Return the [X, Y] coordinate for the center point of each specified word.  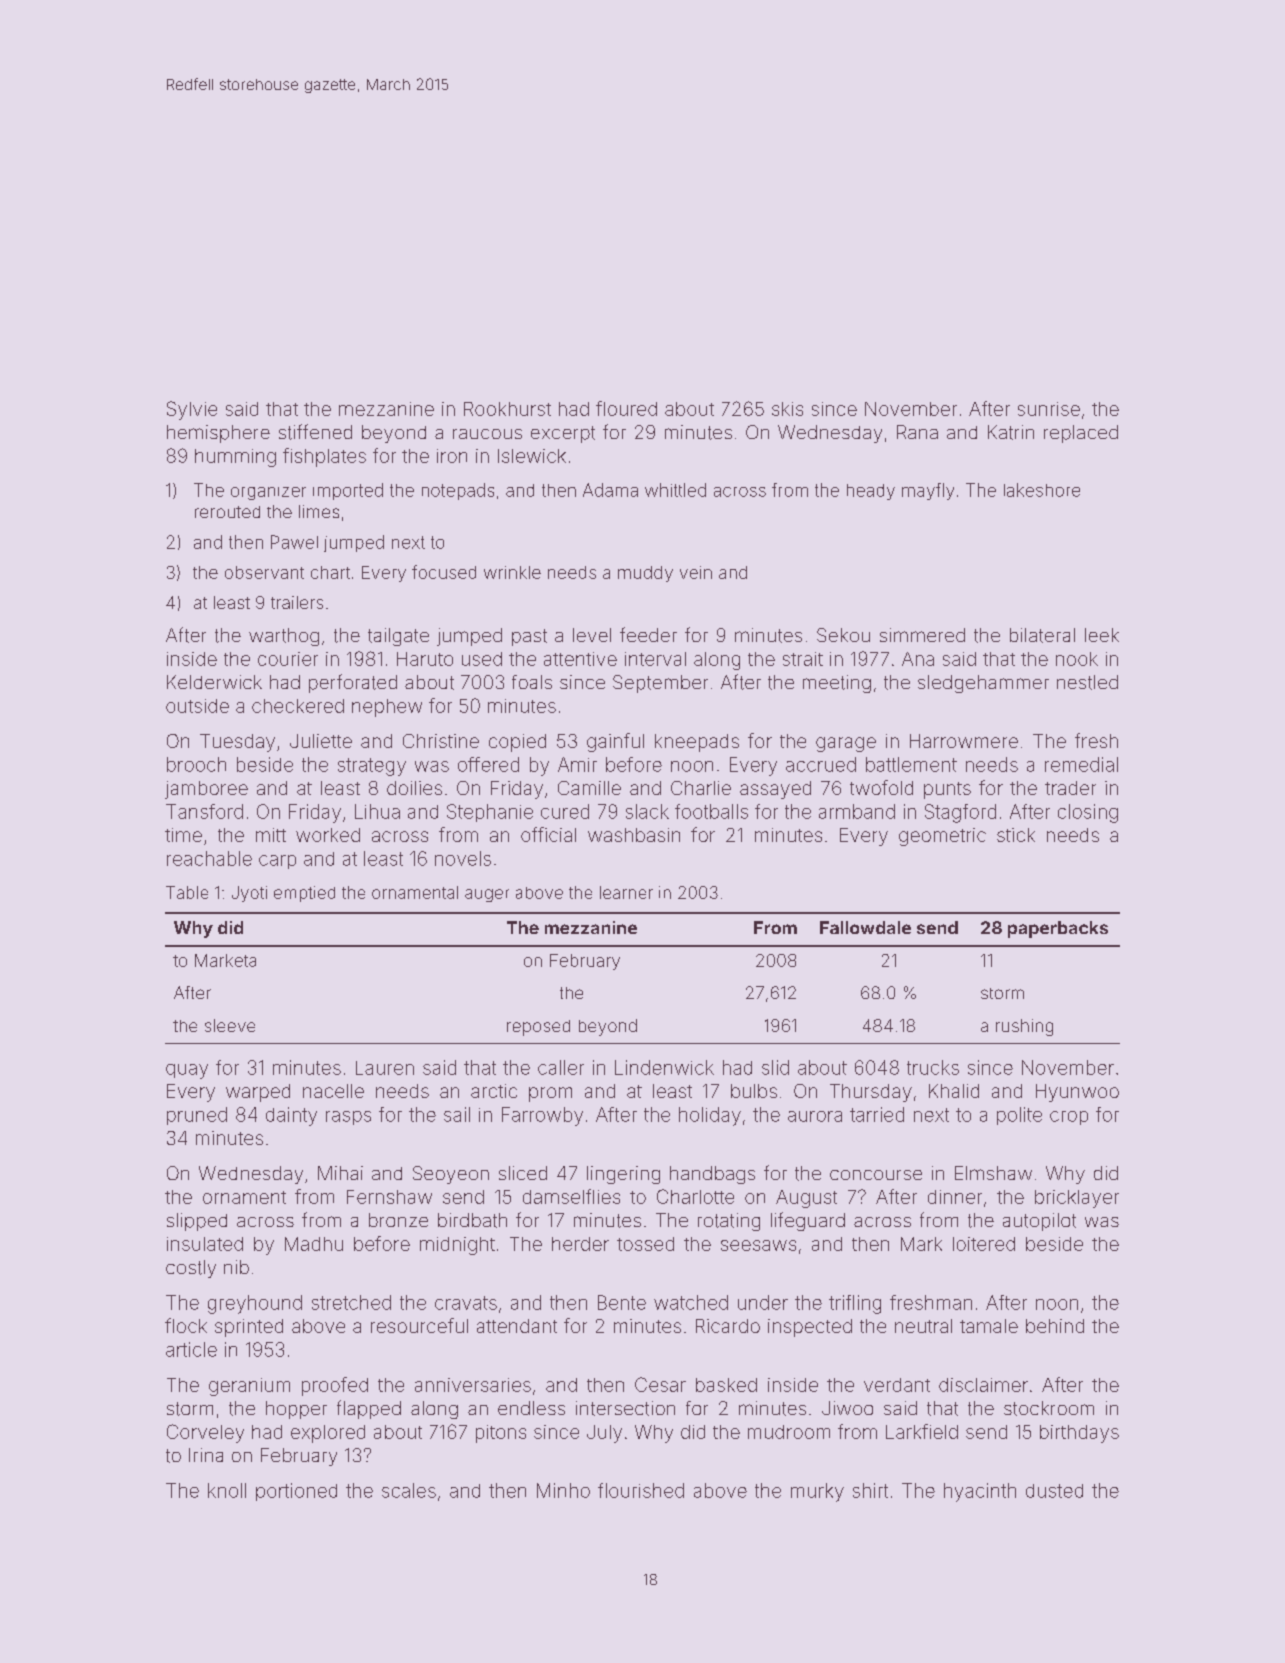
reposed [538, 1028]
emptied [304, 894]
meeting [837, 684]
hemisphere [218, 434]
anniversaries [473, 1385]
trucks [933, 1067]
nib [236, 1267]
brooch [196, 764]
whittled [675, 490]
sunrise [1049, 409]
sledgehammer [983, 684]
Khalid [954, 1091]
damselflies [571, 1196]
